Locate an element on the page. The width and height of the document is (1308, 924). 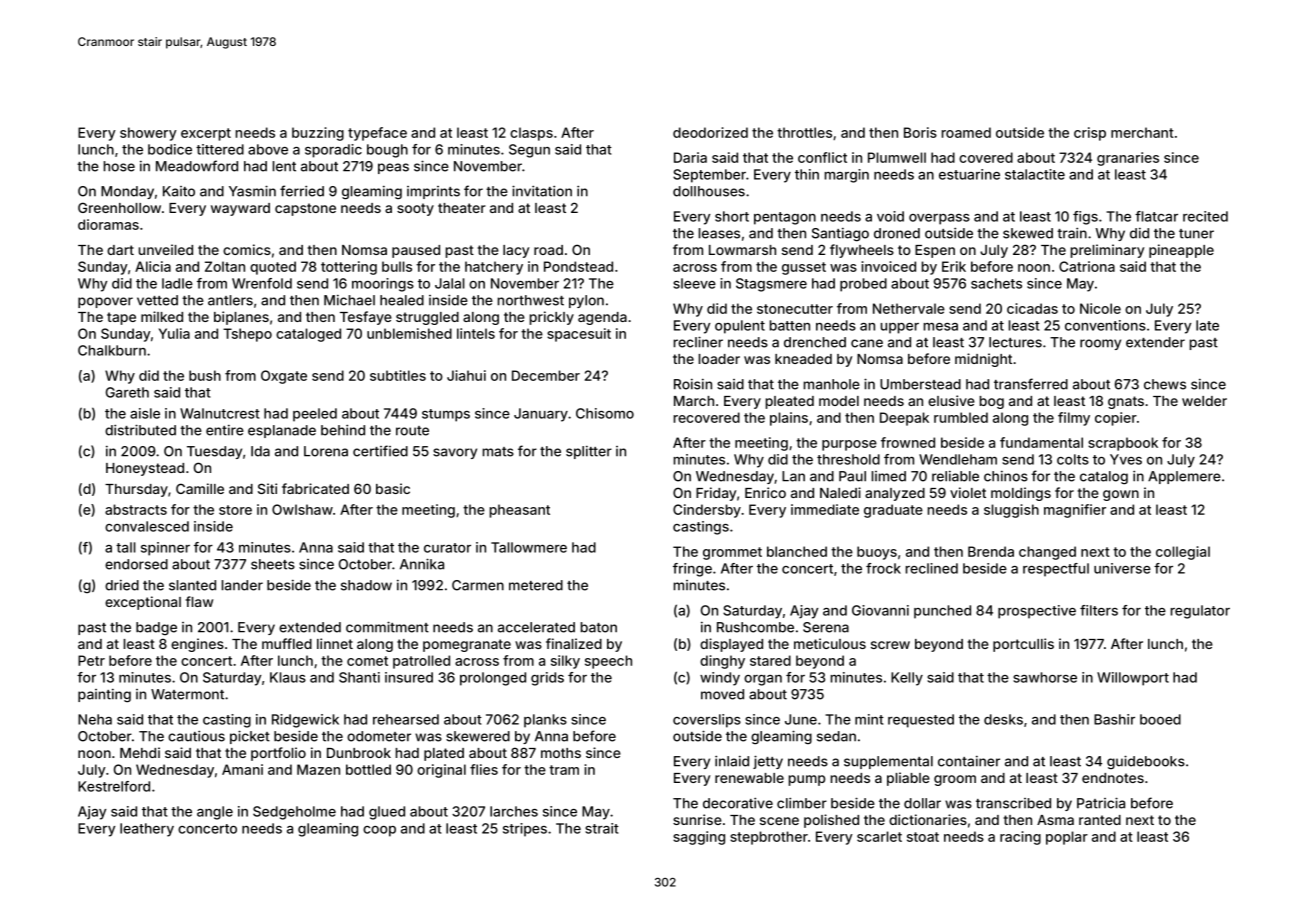
quoted is located at coordinates (273, 268).
